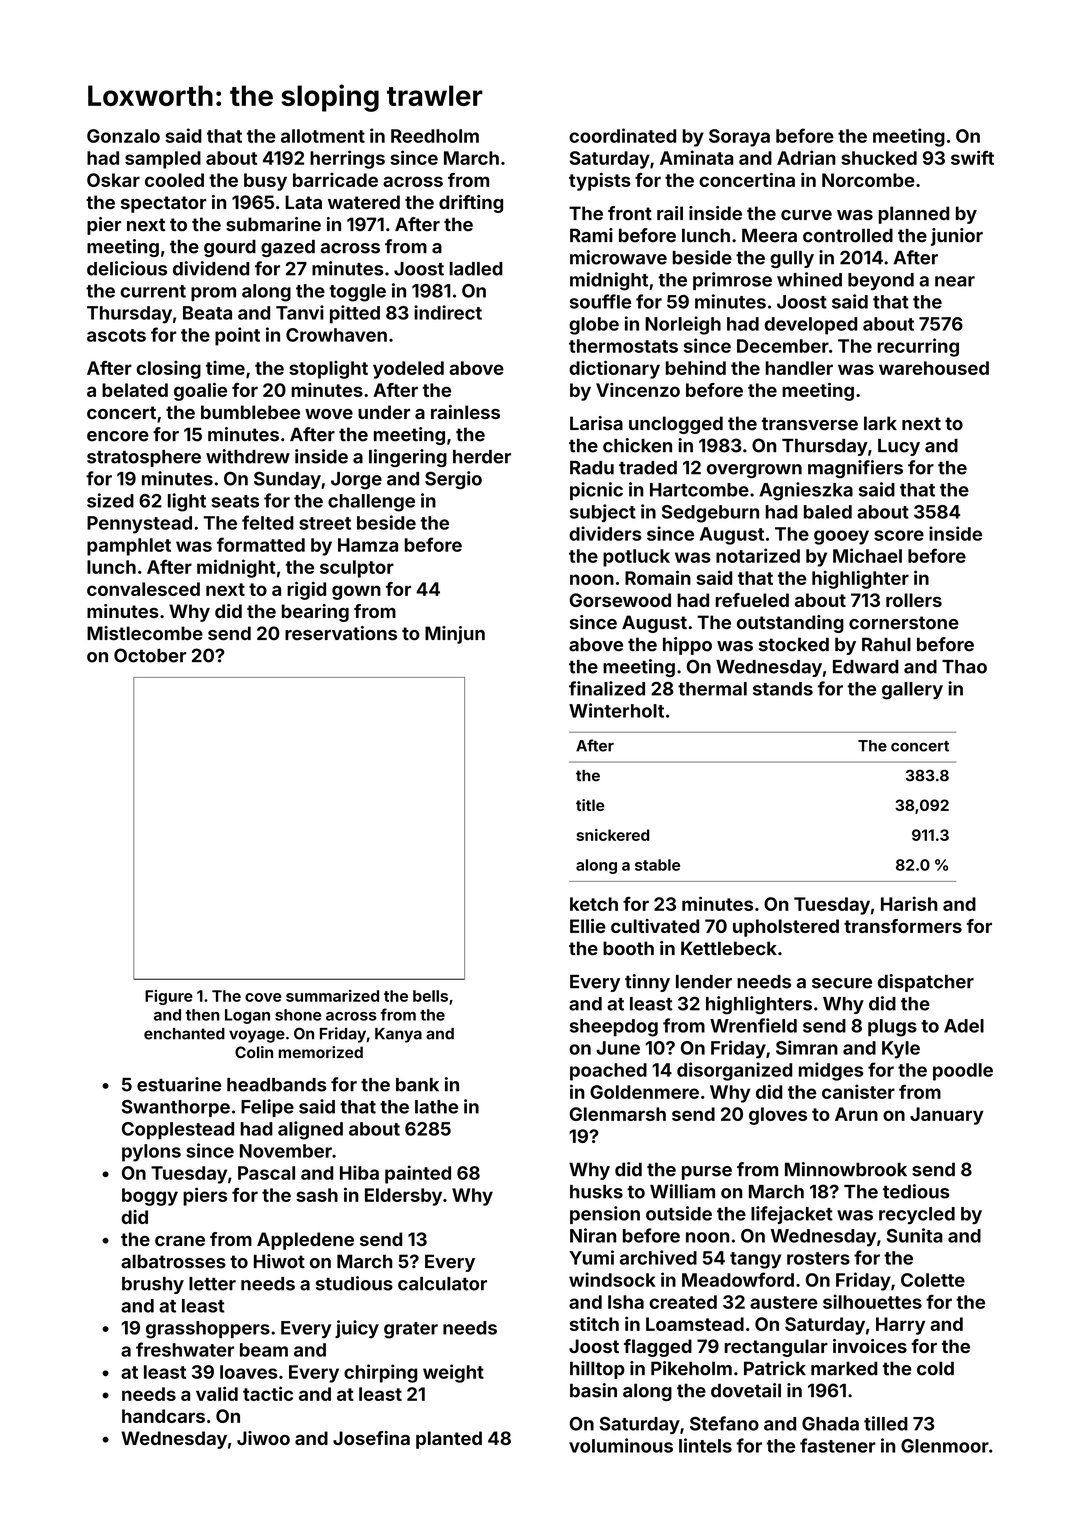  Describe the element at coordinates (810, 424) in the screenshot. I see `transverse` at that location.
